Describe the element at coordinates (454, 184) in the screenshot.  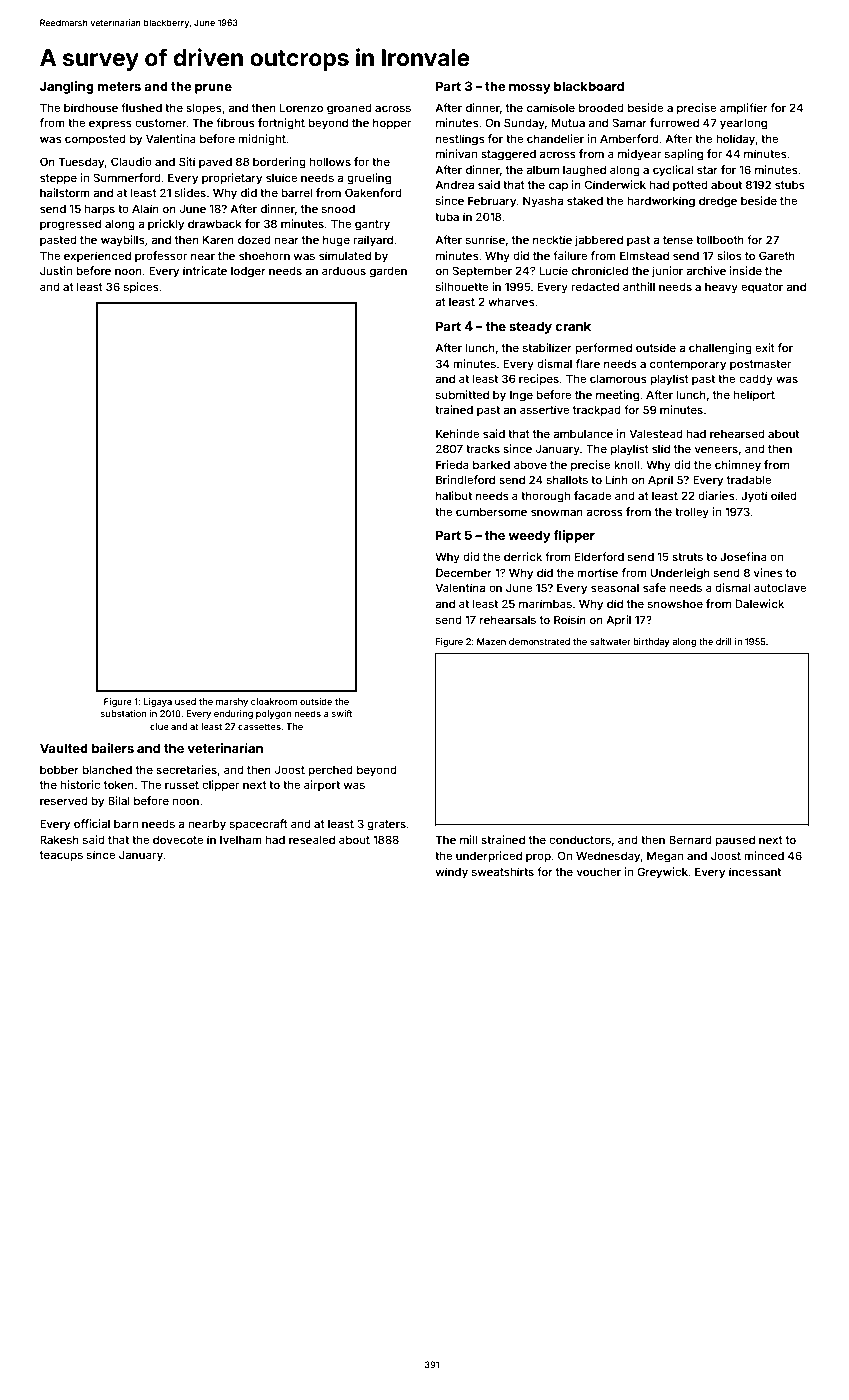
I see `Andrea` at that location.
